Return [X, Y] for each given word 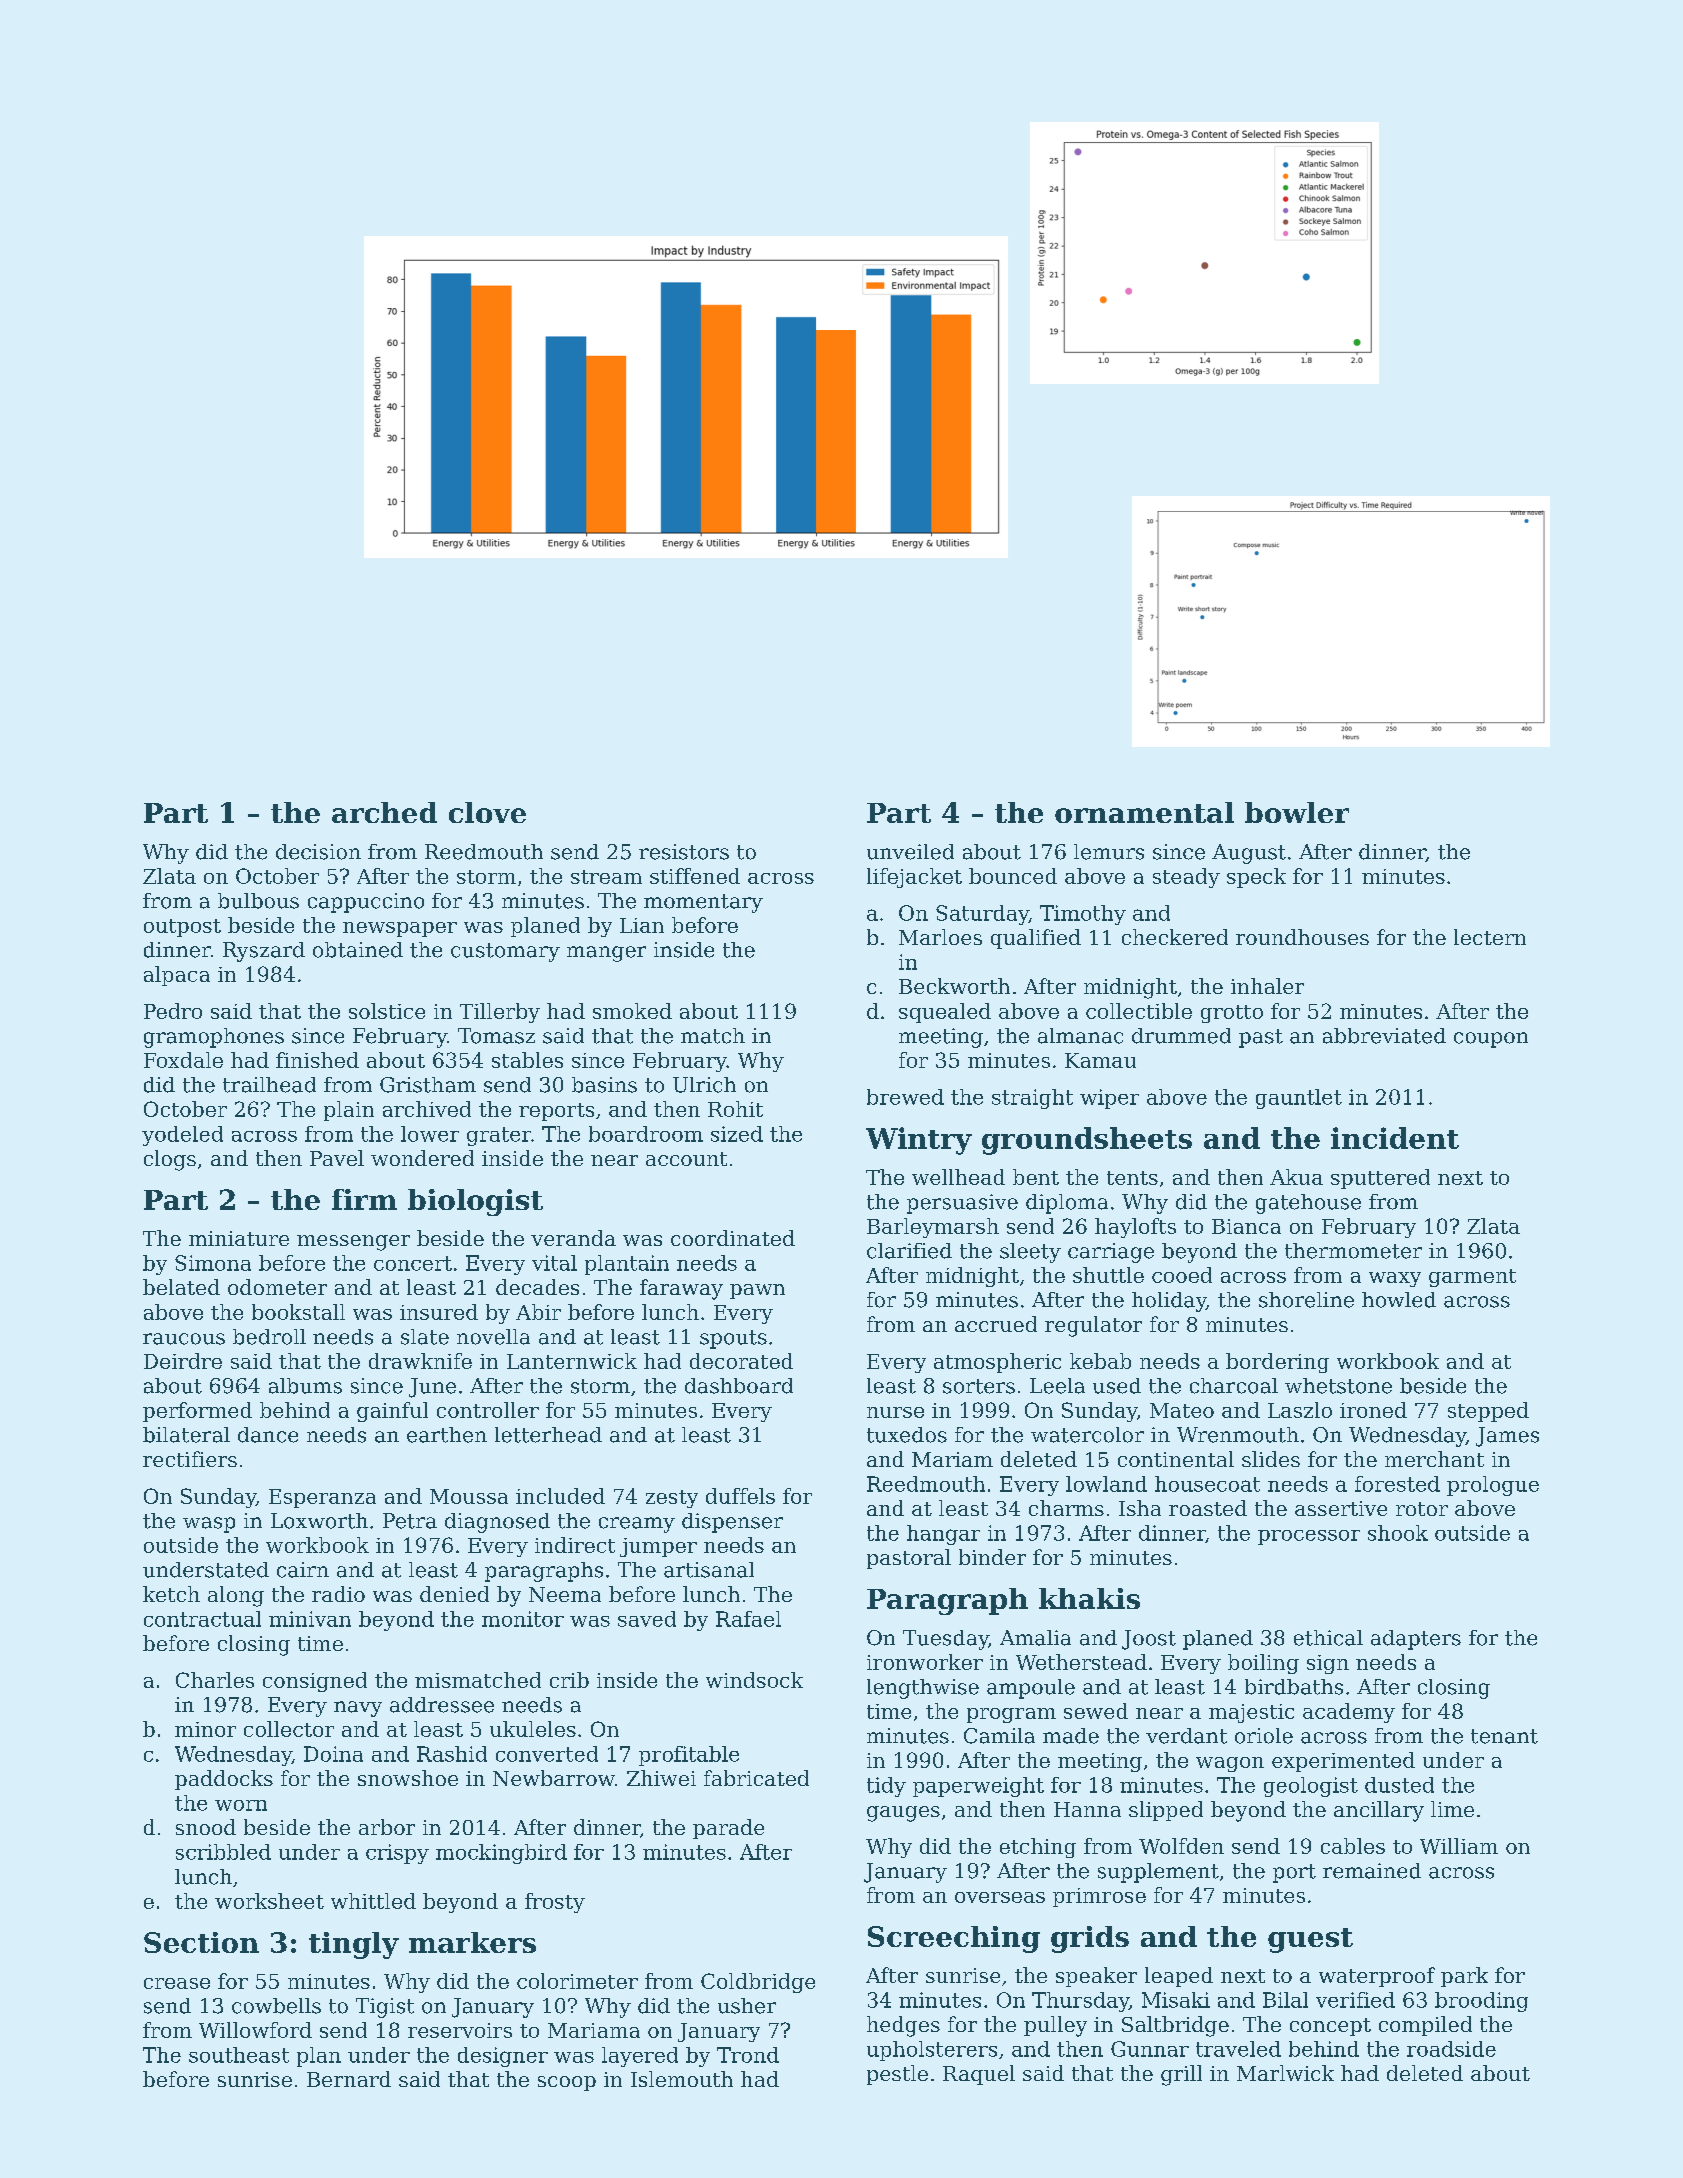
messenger [353, 1243]
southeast [239, 2055]
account [686, 1159]
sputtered [1380, 1179]
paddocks [224, 1780]
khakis [1089, 1598]
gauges [903, 1814]
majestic [1251, 1713]
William [1459, 1846]
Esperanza [322, 1498]
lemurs [1109, 852]
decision [318, 852]
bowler [1297, 812]
